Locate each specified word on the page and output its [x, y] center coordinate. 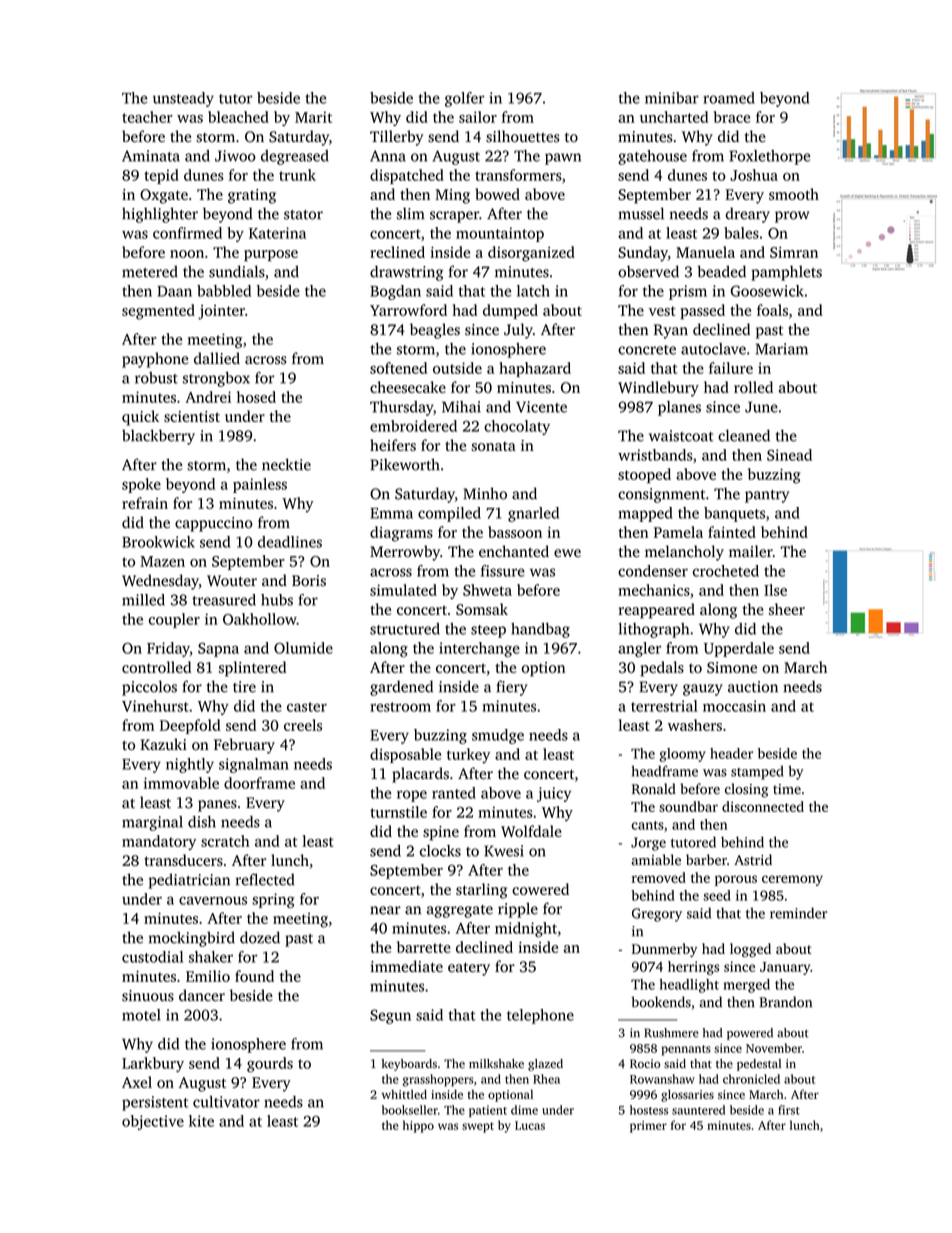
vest [662, 311]
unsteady [183, 99]
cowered [540, 889]
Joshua [754, 175]
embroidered [413, 426]
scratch [225, 841]
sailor [478, 117]
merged [746, 986]
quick [140, 418]
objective [153, 1122]
